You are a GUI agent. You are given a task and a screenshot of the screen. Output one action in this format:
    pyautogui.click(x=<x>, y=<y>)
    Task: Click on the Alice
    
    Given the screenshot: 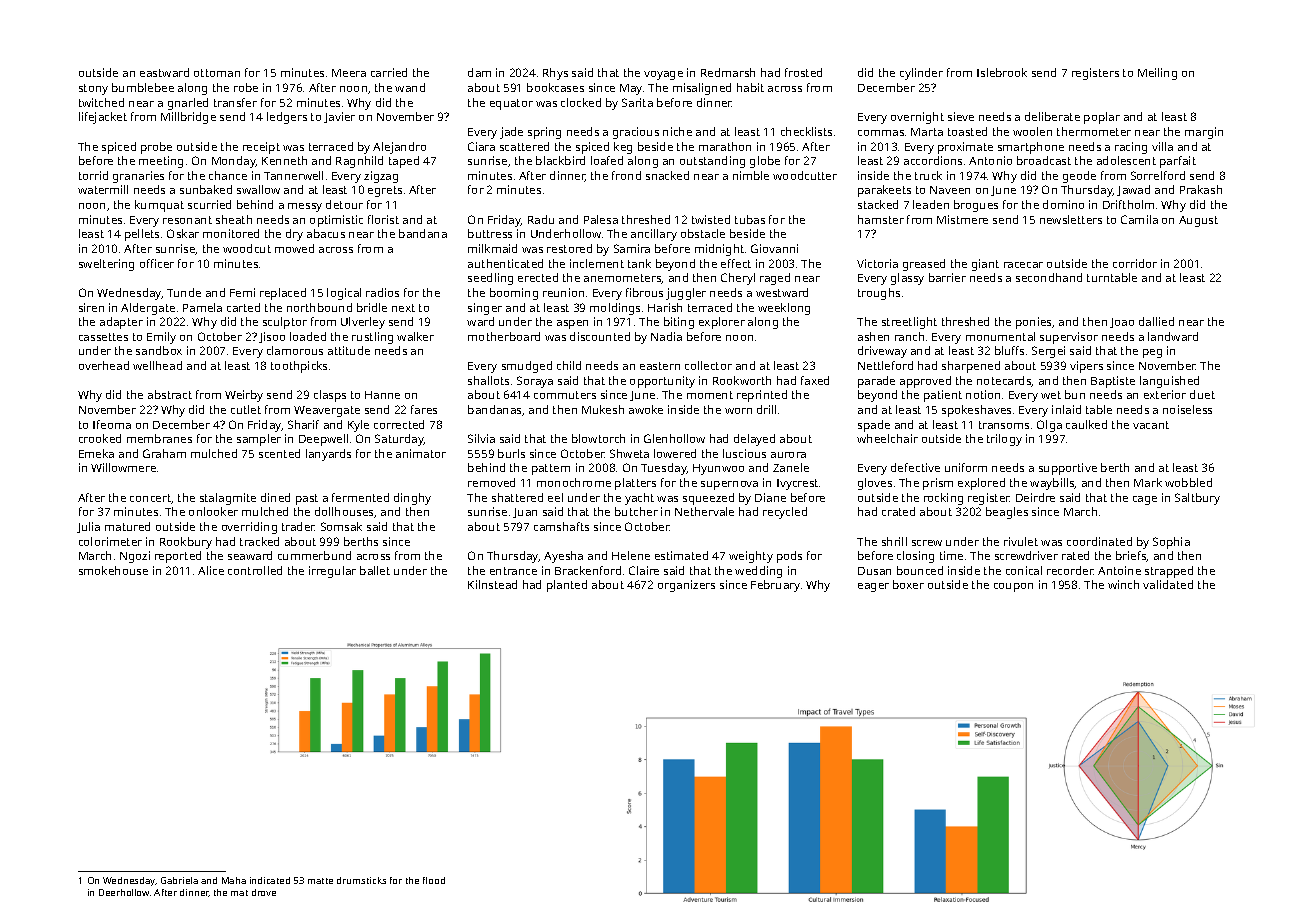 What is the action you would take?
    pyautogui.click(x=211, y=570)
